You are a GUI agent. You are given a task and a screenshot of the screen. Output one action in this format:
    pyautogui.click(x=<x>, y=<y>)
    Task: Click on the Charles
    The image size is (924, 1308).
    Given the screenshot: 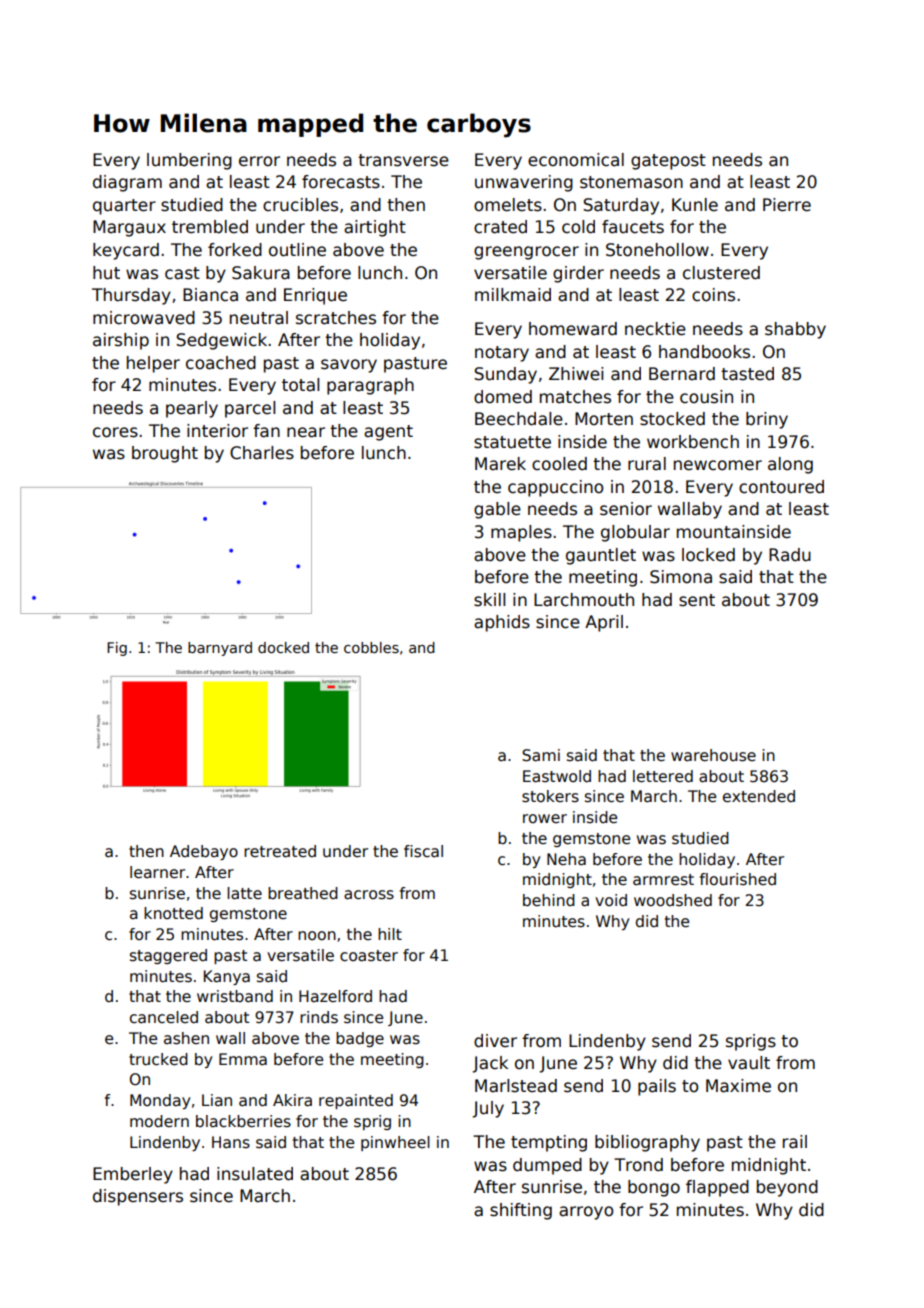 What is the action you would take?
    pyautogui.click(x=262, y=453)
